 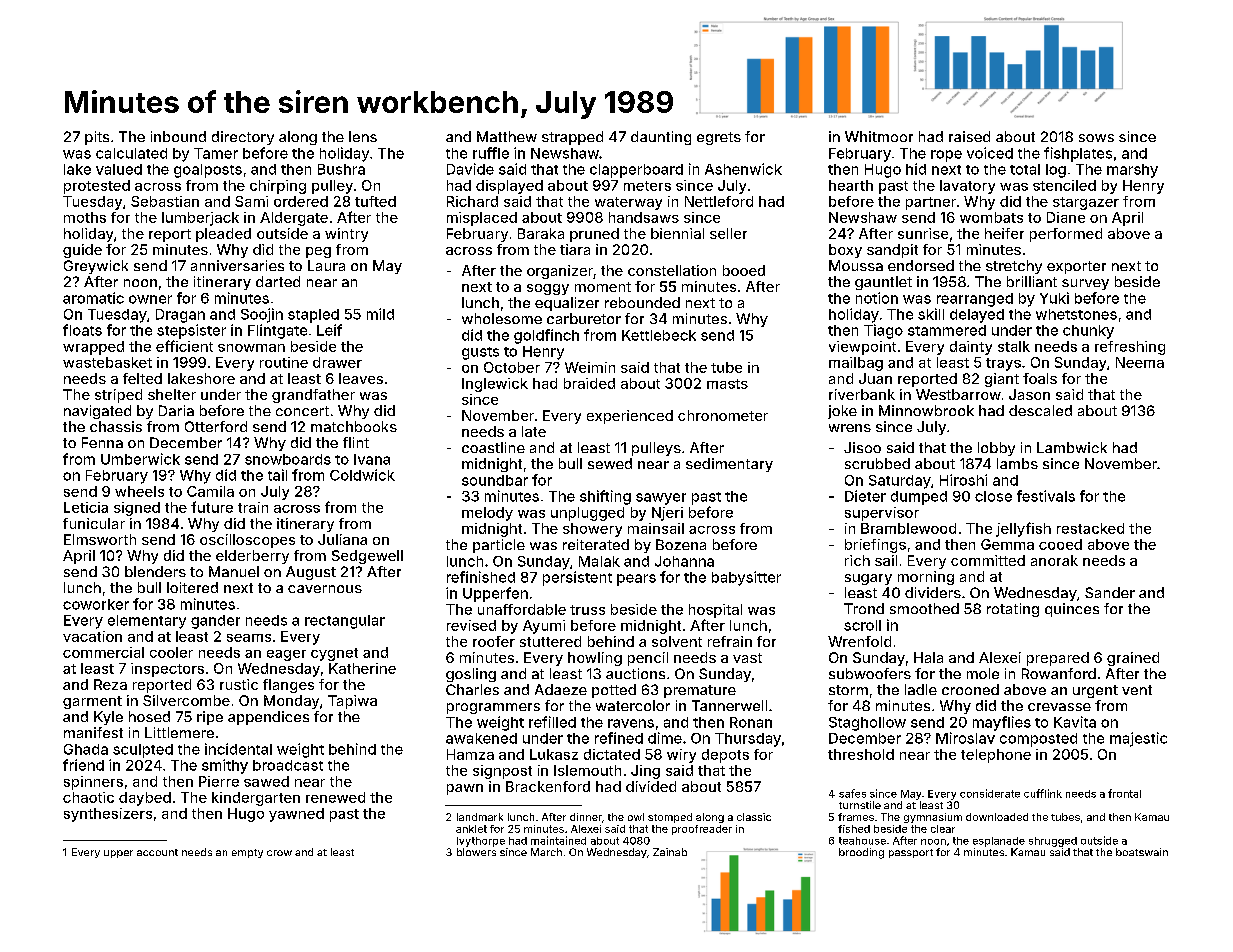 I want to click on Inglewick, so click(x=495, y=385).
